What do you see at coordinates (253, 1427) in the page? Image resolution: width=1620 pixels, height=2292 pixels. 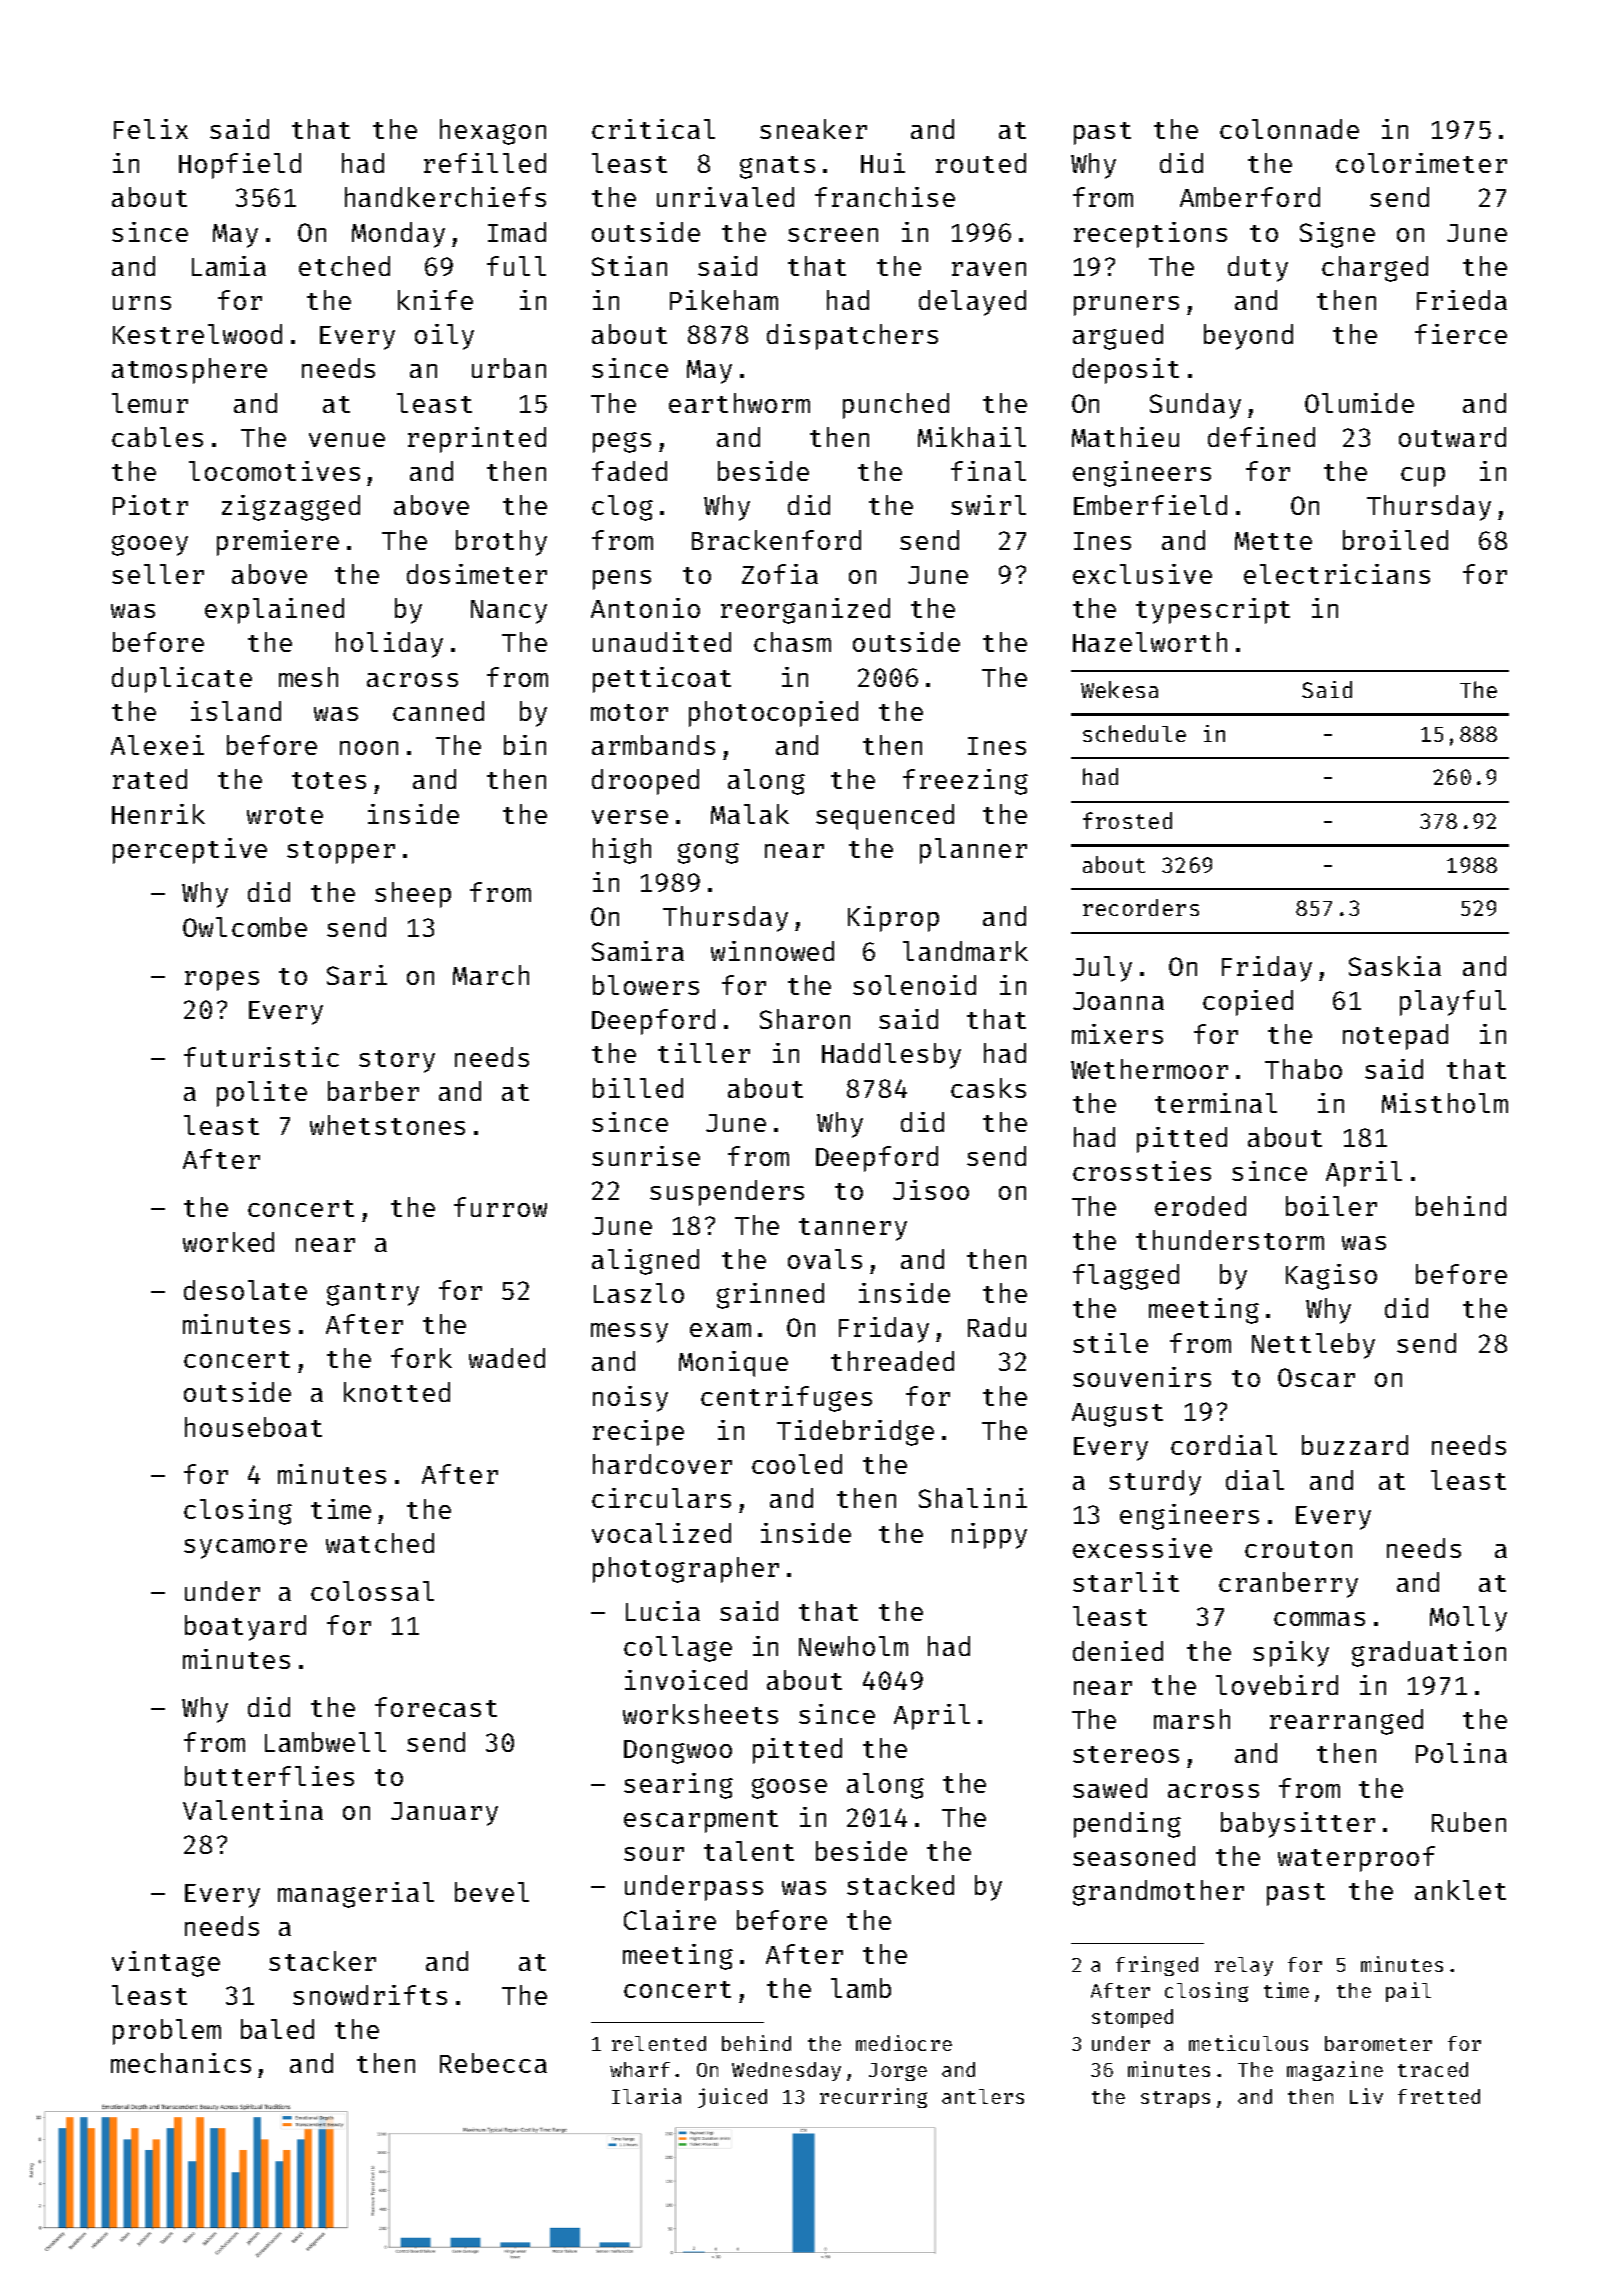 I see `houseboat` at bounding box center [253, 1427].
